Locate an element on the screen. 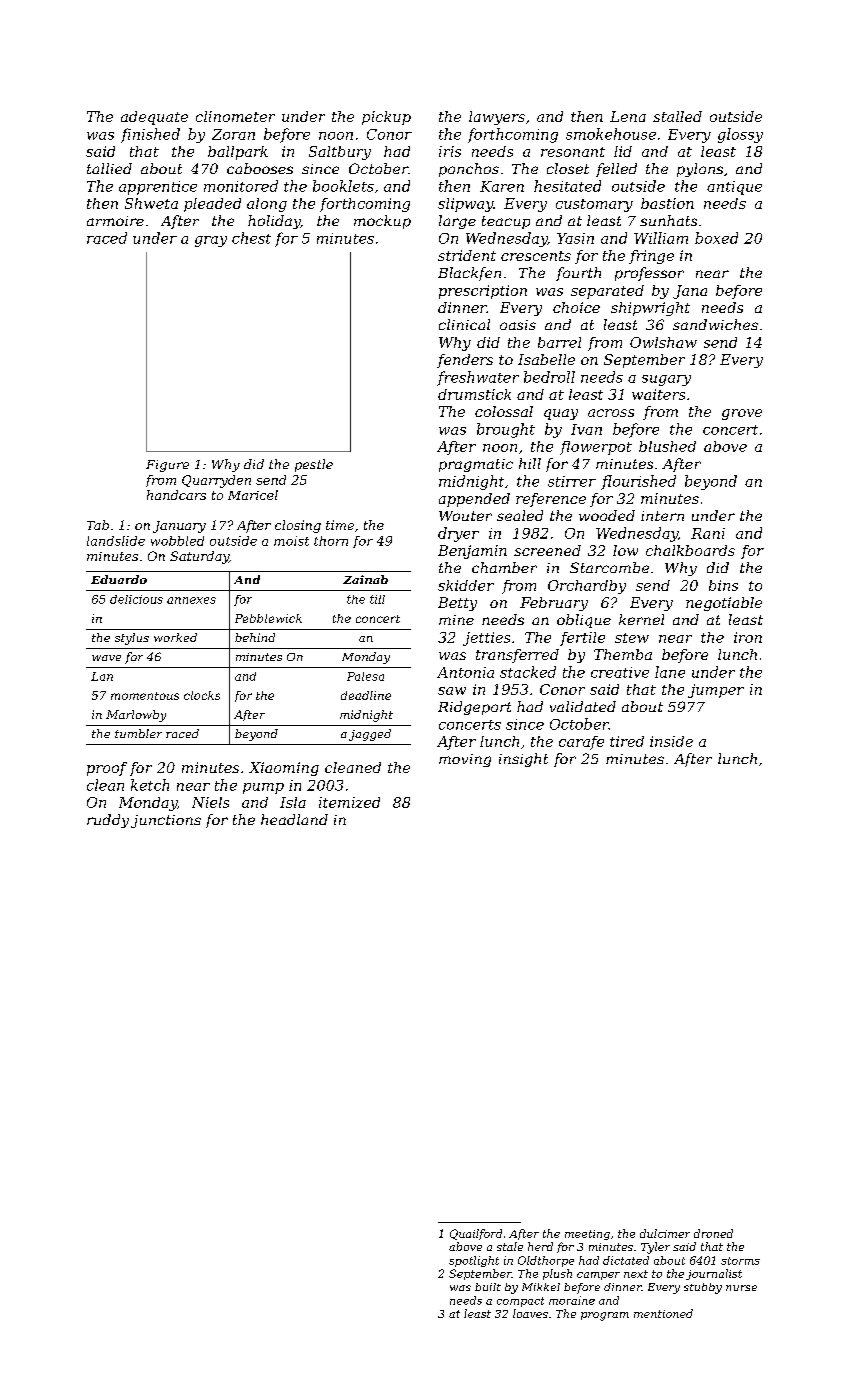  pump is located at coordinates (263, 788).
